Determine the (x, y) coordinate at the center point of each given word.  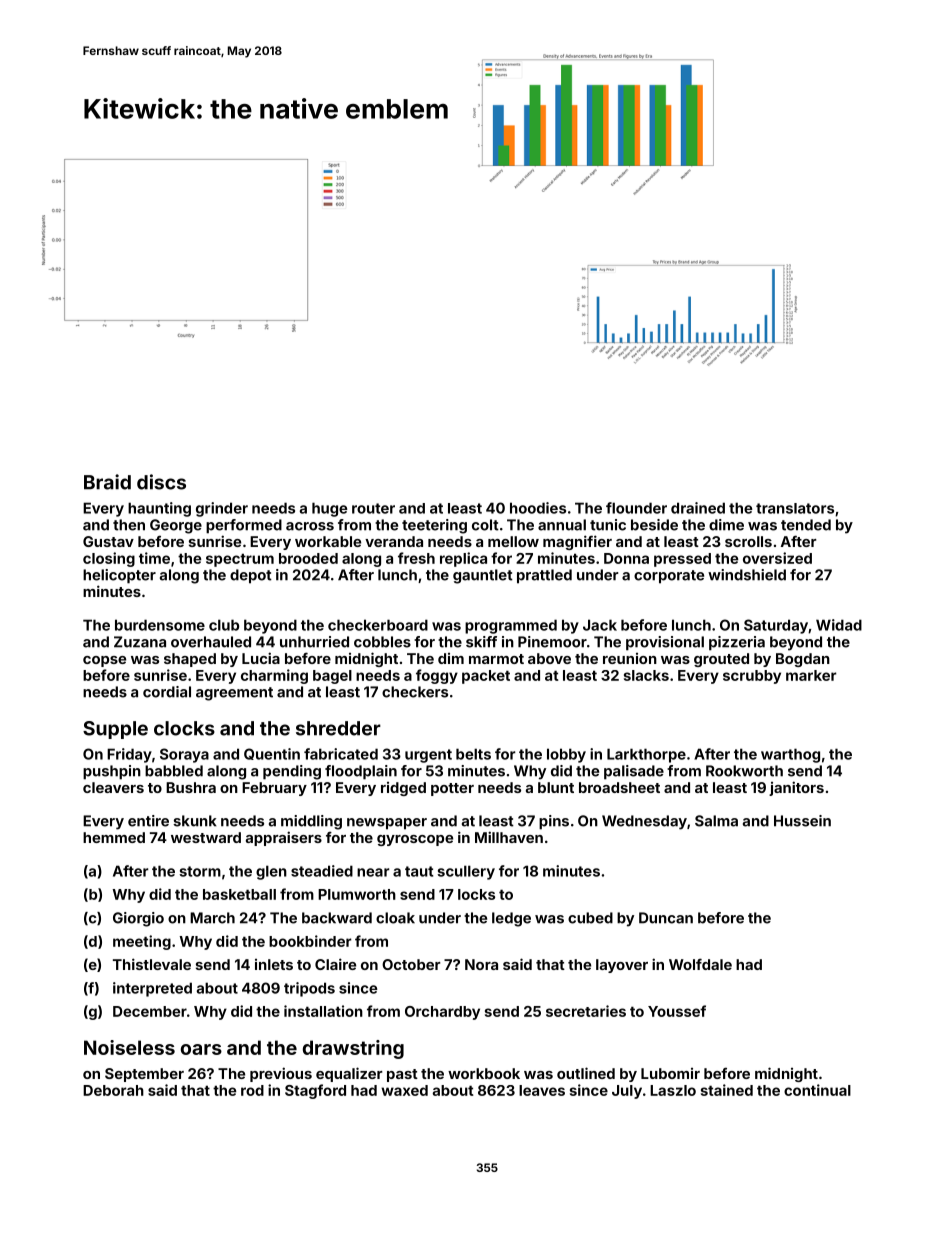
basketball (239, 894)
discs (161, 482)
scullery (466, 872)
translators (795, 508)
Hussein (802, 821)
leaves (542, 1090)
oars (201, 1049)
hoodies (538, 508)
